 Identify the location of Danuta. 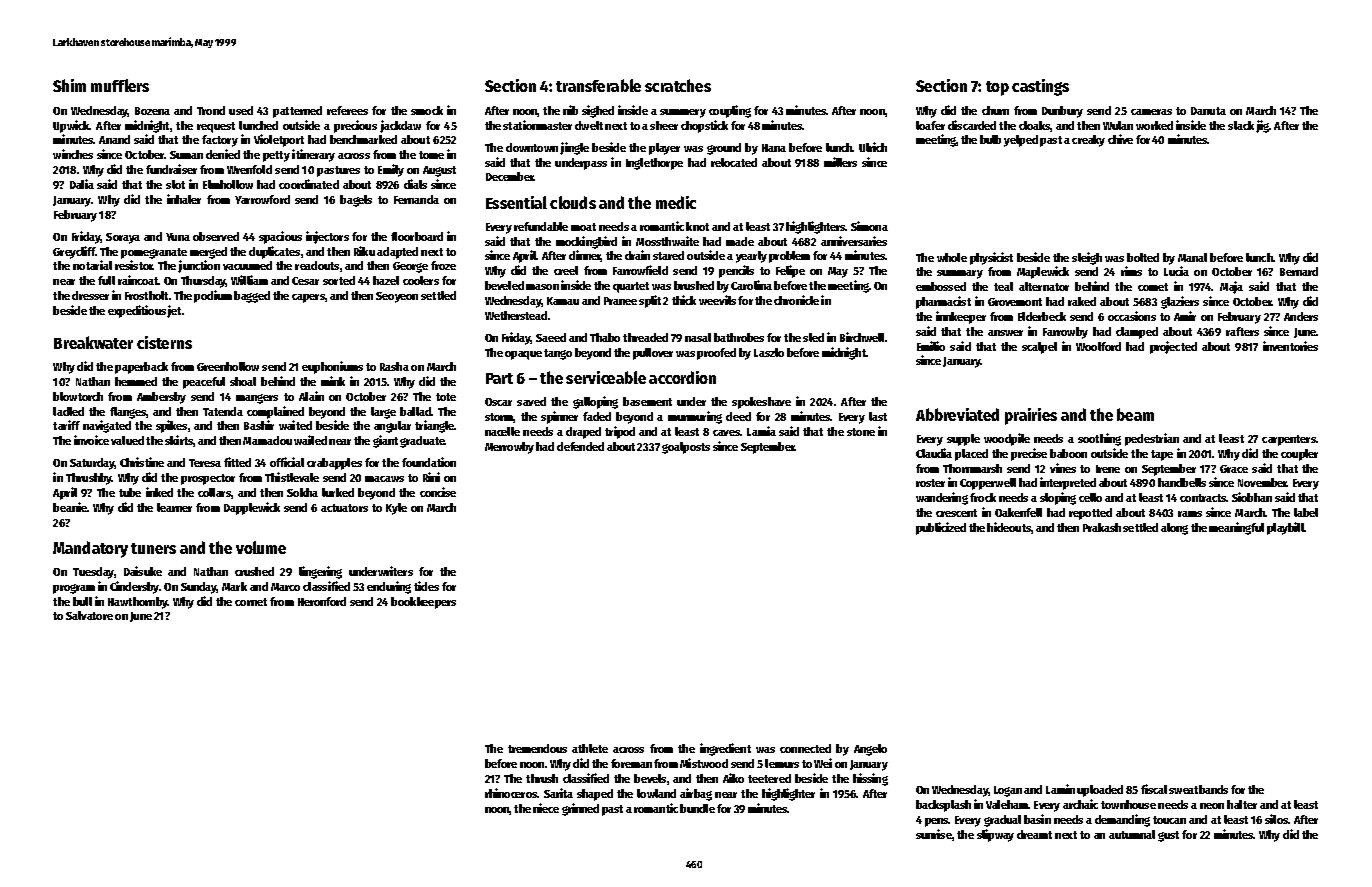
(1208, 111).
